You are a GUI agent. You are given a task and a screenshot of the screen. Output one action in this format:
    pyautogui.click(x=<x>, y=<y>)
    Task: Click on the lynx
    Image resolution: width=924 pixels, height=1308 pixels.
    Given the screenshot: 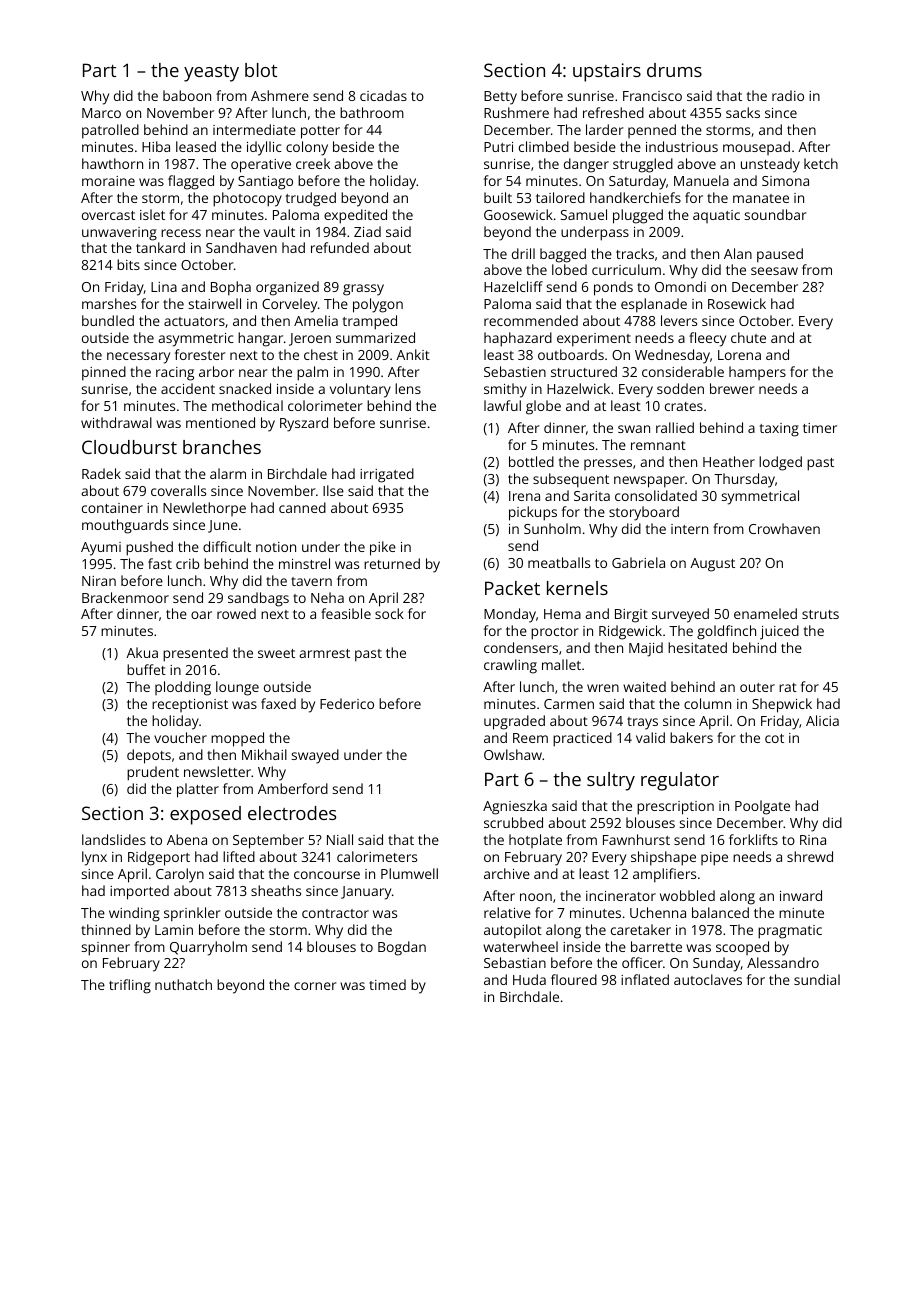 What is the action you would take?
    pyautogui.click(x=94, y=858)
